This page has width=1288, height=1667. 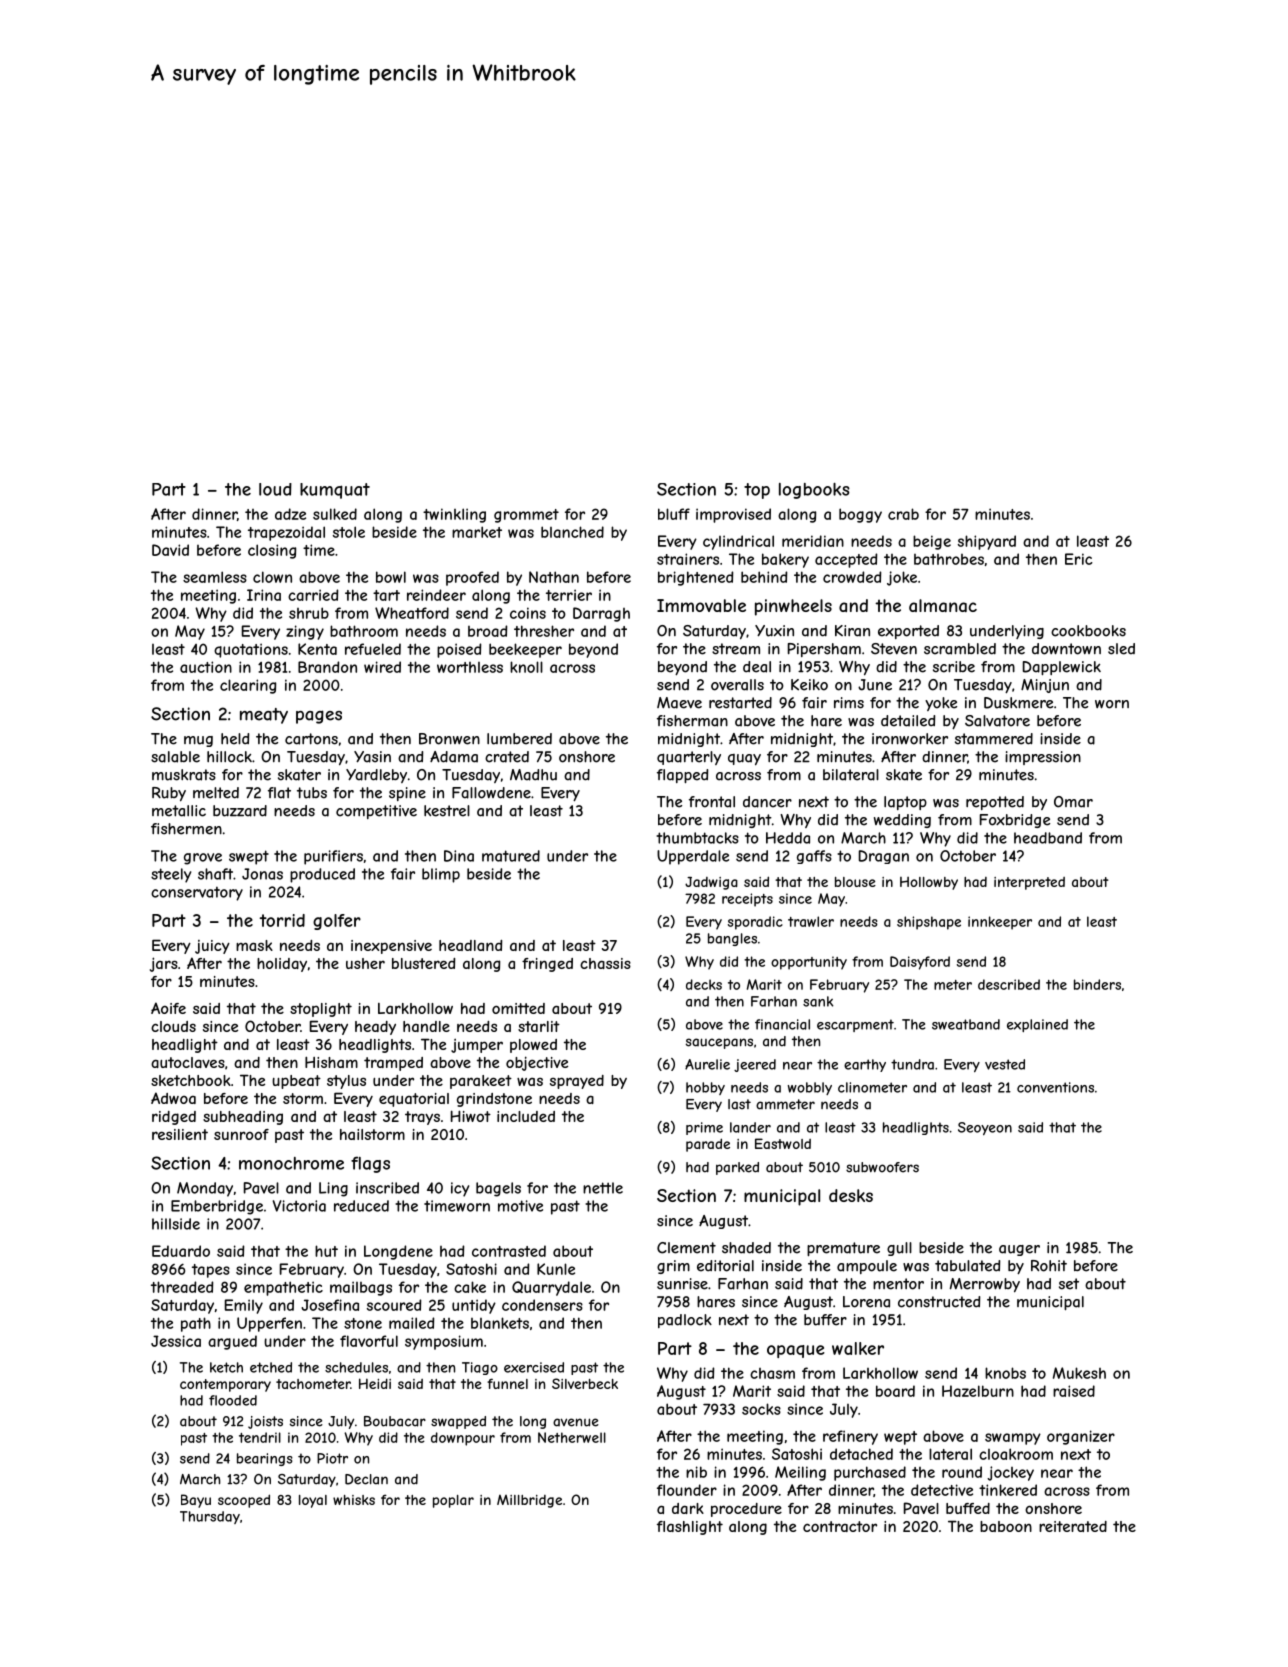 What do you see at coordinates (905, 803) in the page?
I see `laptop` at bounding box center [905, 803].
